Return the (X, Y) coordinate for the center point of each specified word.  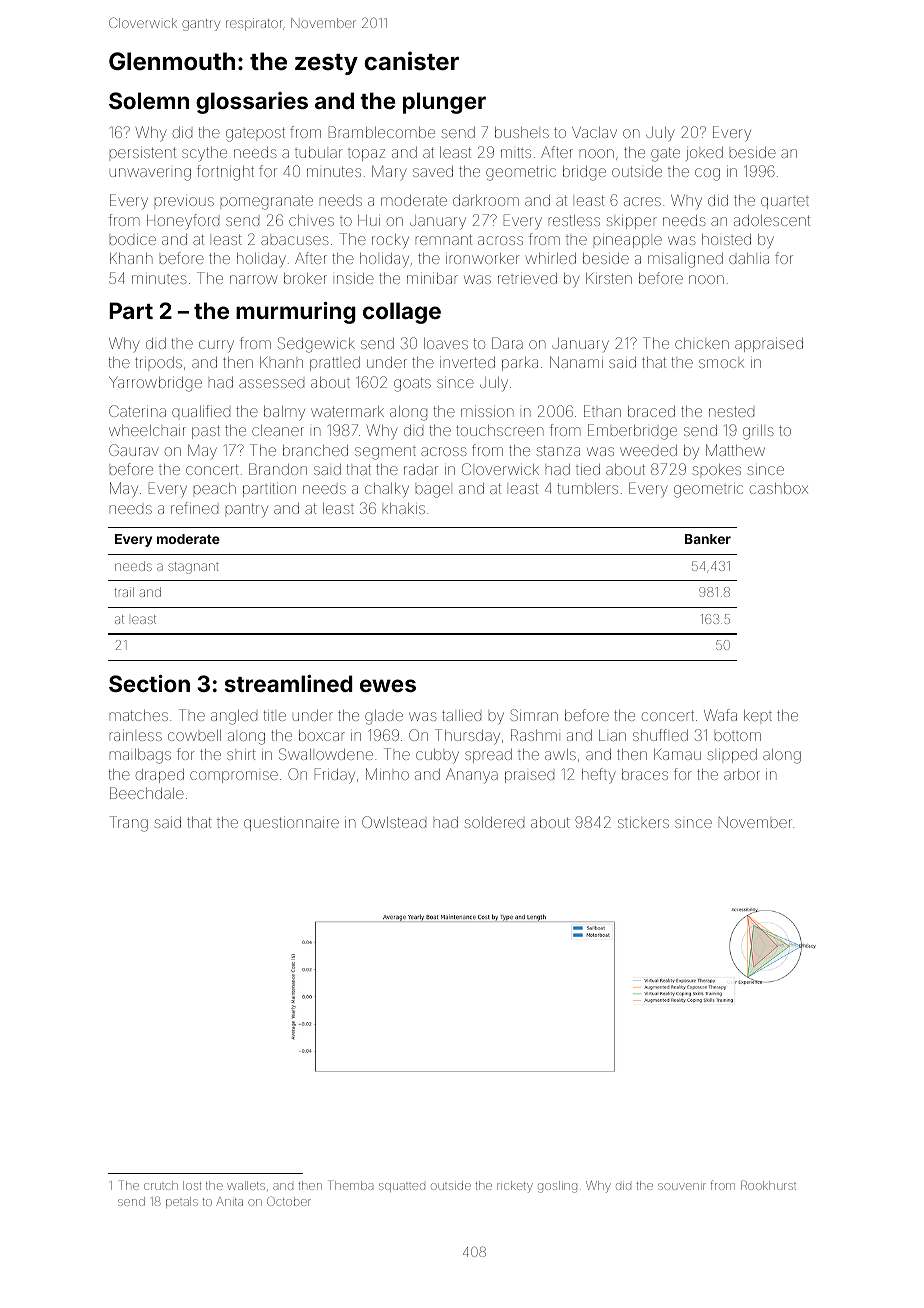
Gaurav (134, 450)
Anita (229, 1201)
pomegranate (267, 202)
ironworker (483, 258)
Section (149, 683)
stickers (643, 823)
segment (385, 453)
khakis (404, 508)
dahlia (749, 258)
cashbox (779, 488)
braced (651, 411)
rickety (515, 1187)
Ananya (472, 776)
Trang (128, 824)
